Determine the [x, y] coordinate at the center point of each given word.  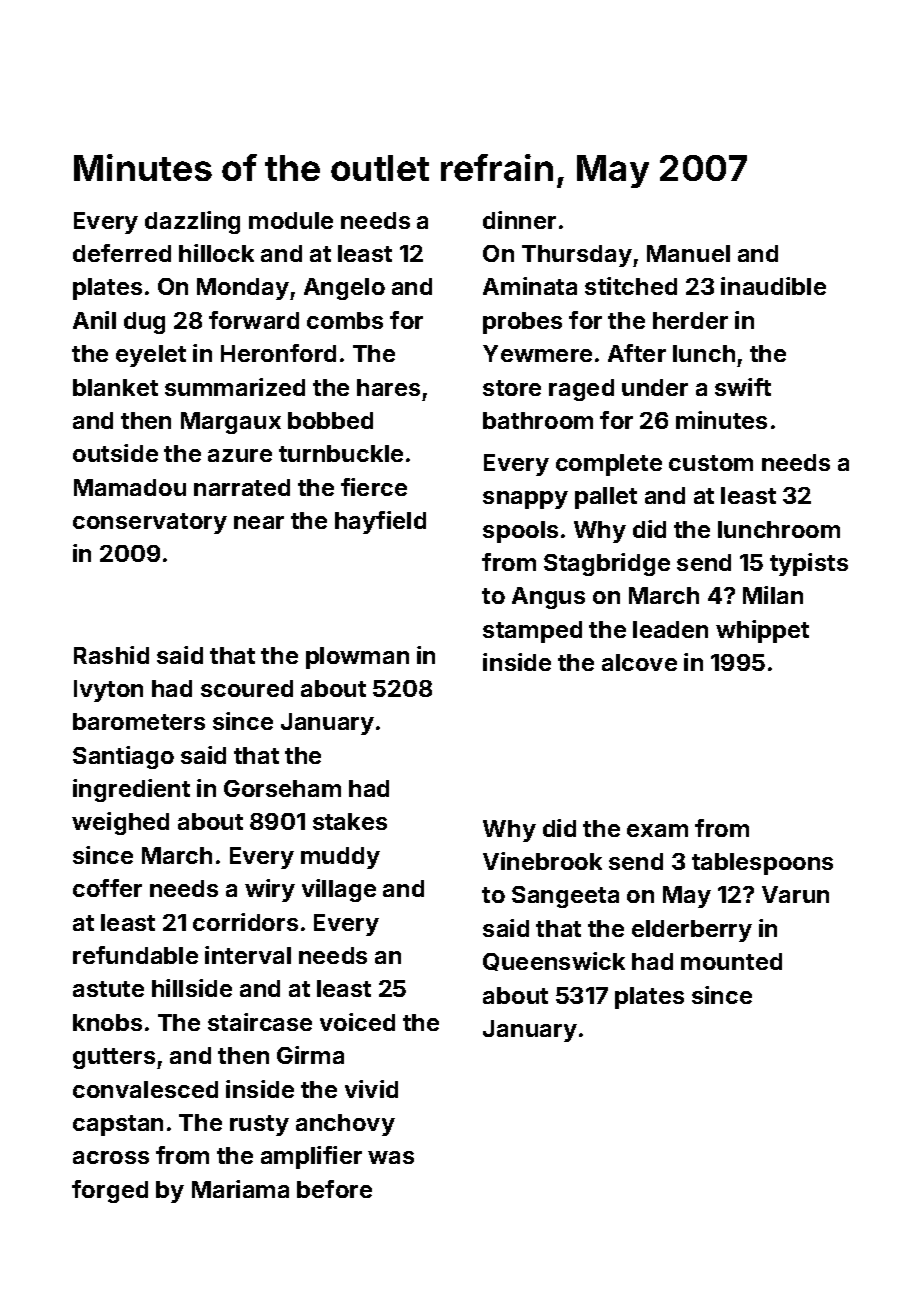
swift [743, 387]
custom [711, 463]
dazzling [192, 222]
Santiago [123, 757]
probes [522, 323]
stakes [350, 821]
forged [110, 1191]
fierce [374, 487]
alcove [639, 662]
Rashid [111, 655]
